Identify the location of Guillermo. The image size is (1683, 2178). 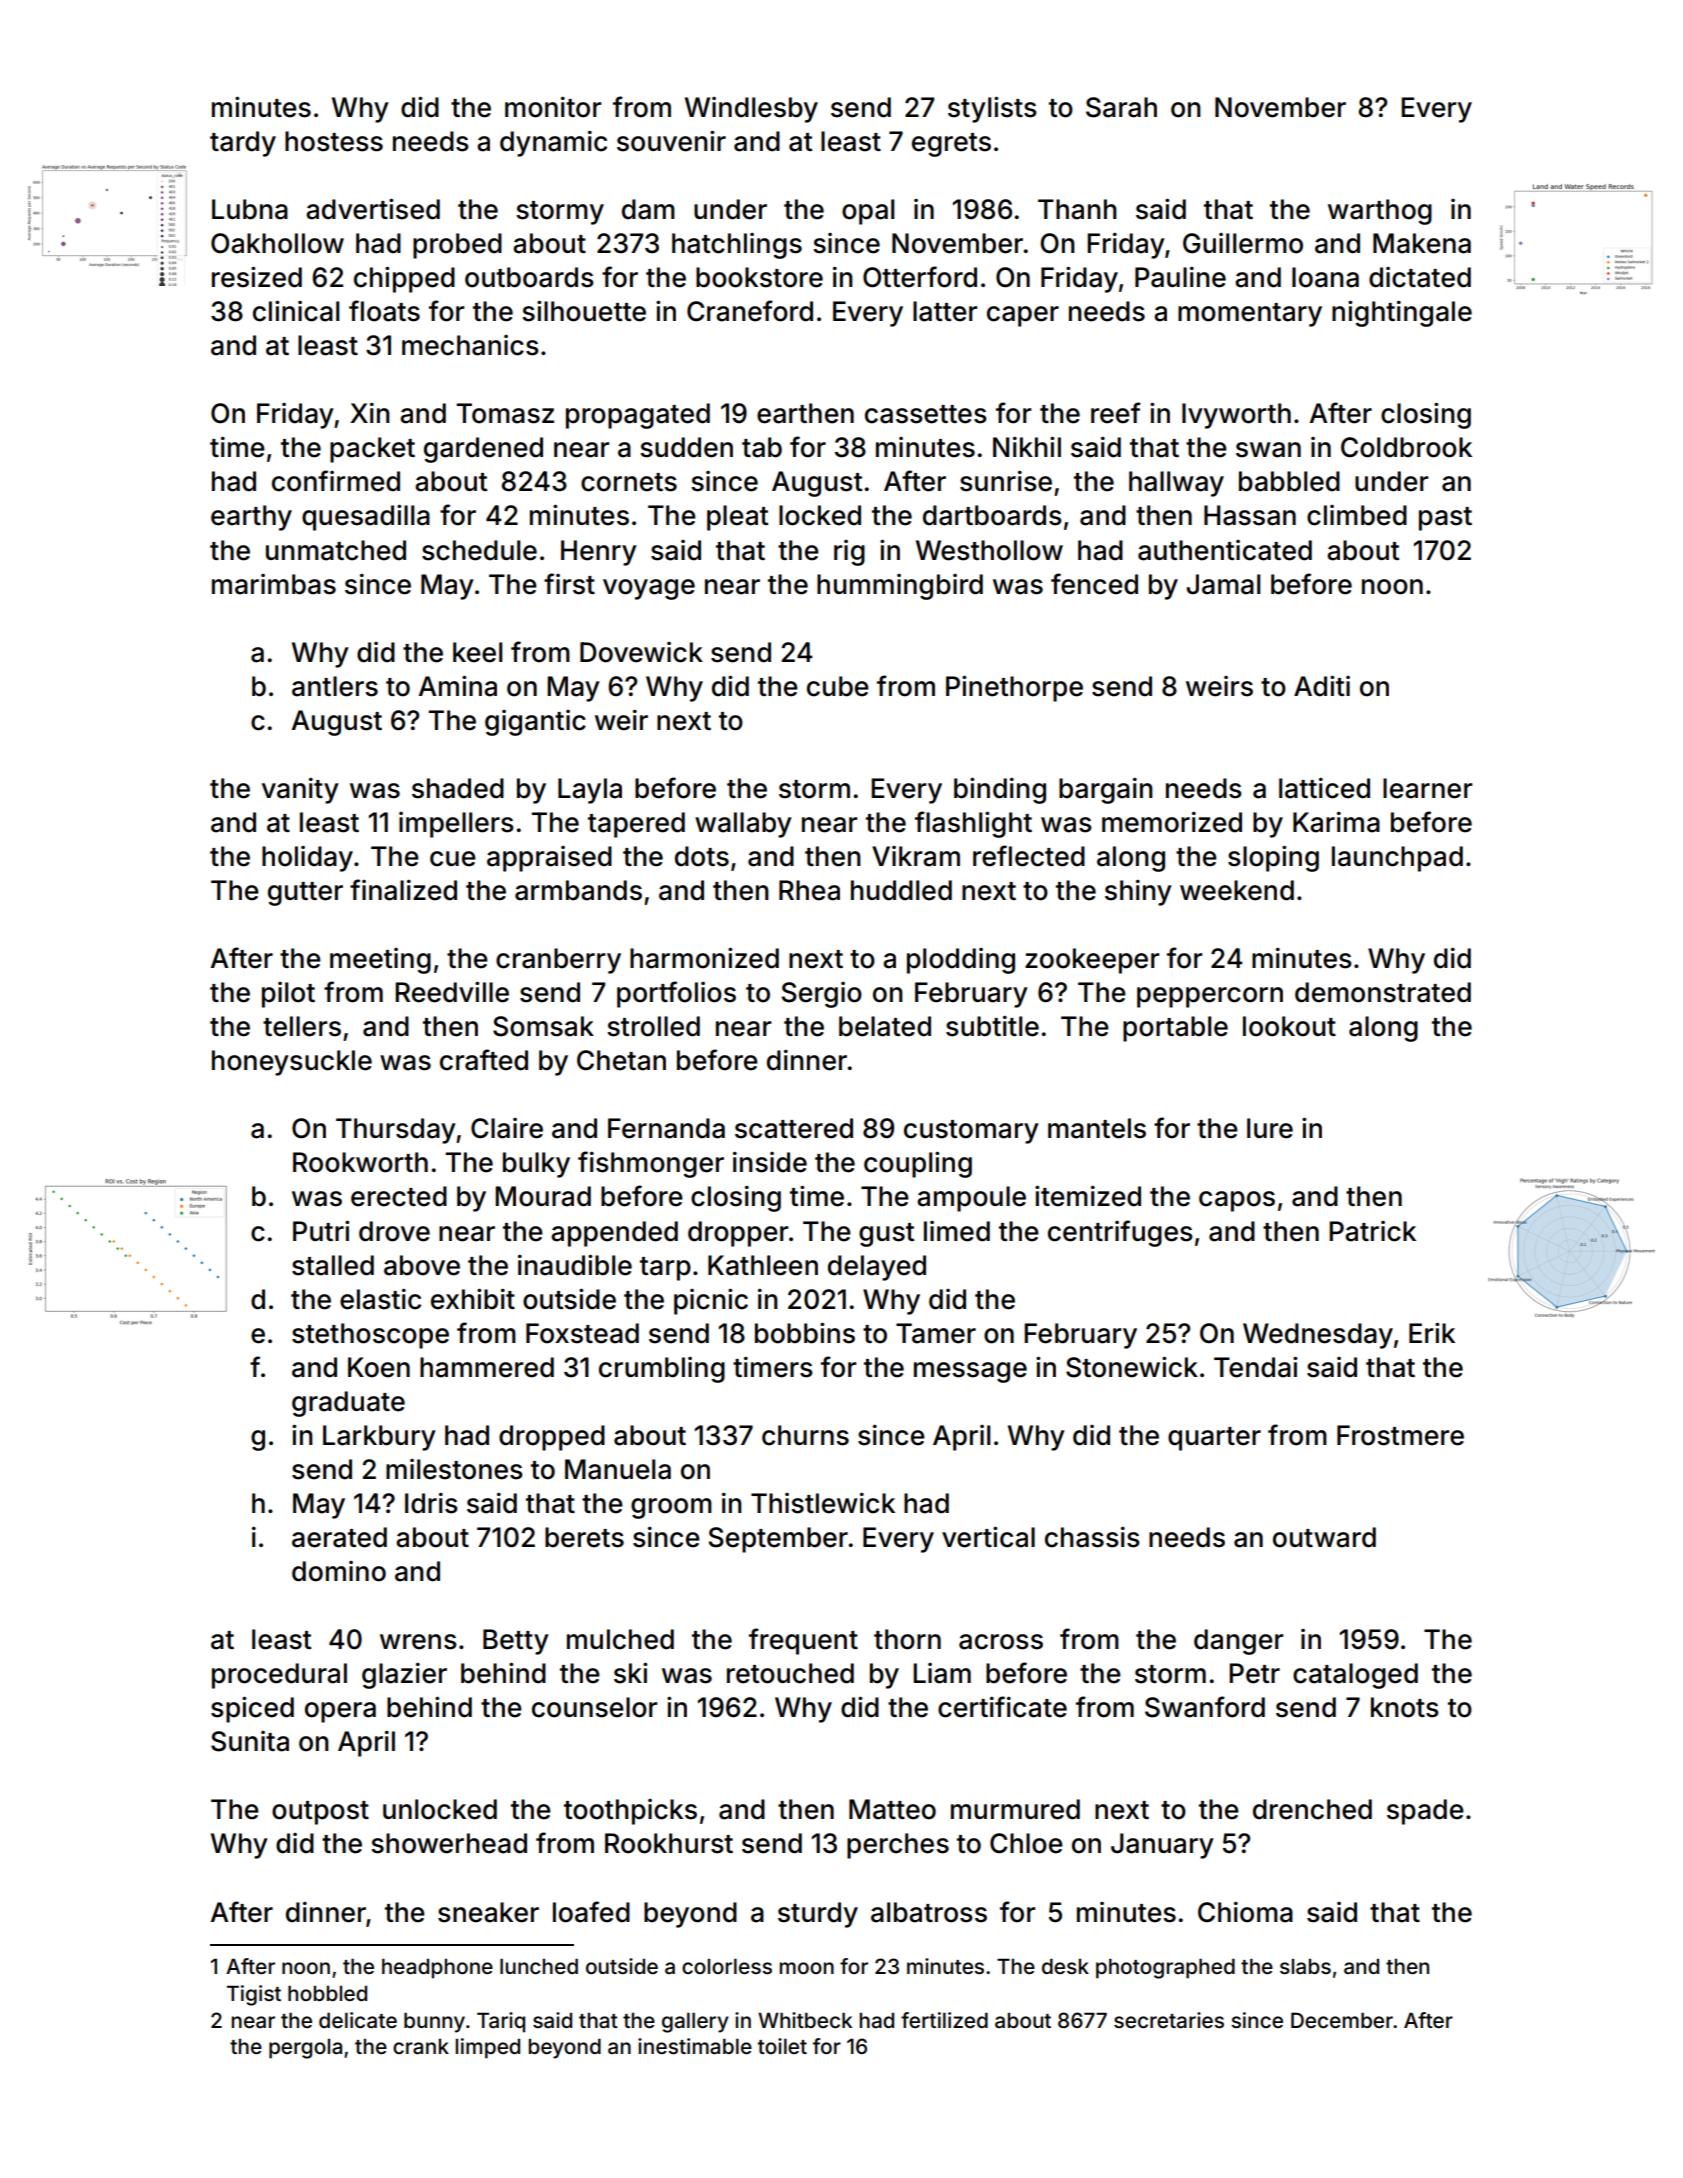
(1243, 243).
